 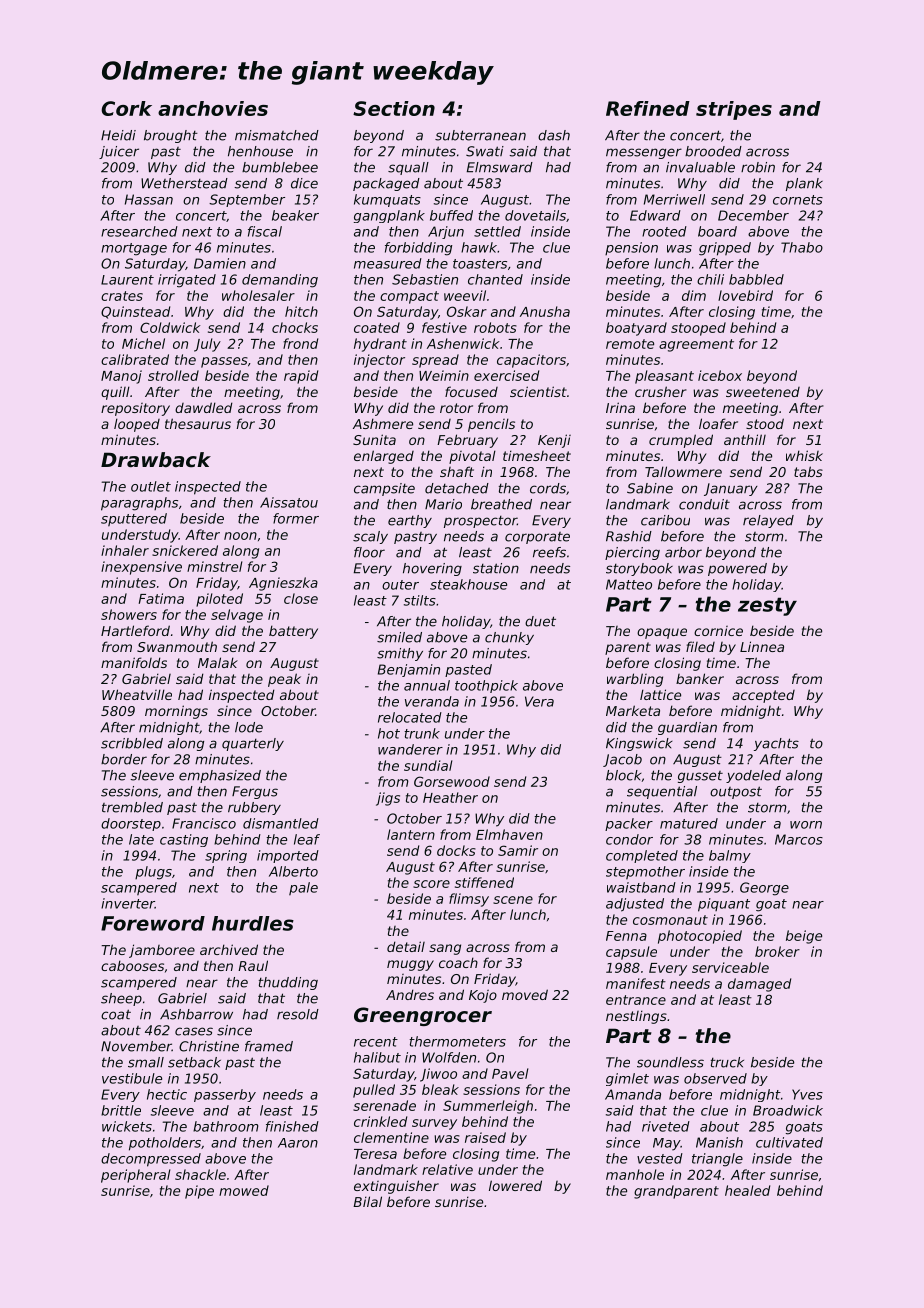 I want to click on lowered, so click(x=515, y=1185).
